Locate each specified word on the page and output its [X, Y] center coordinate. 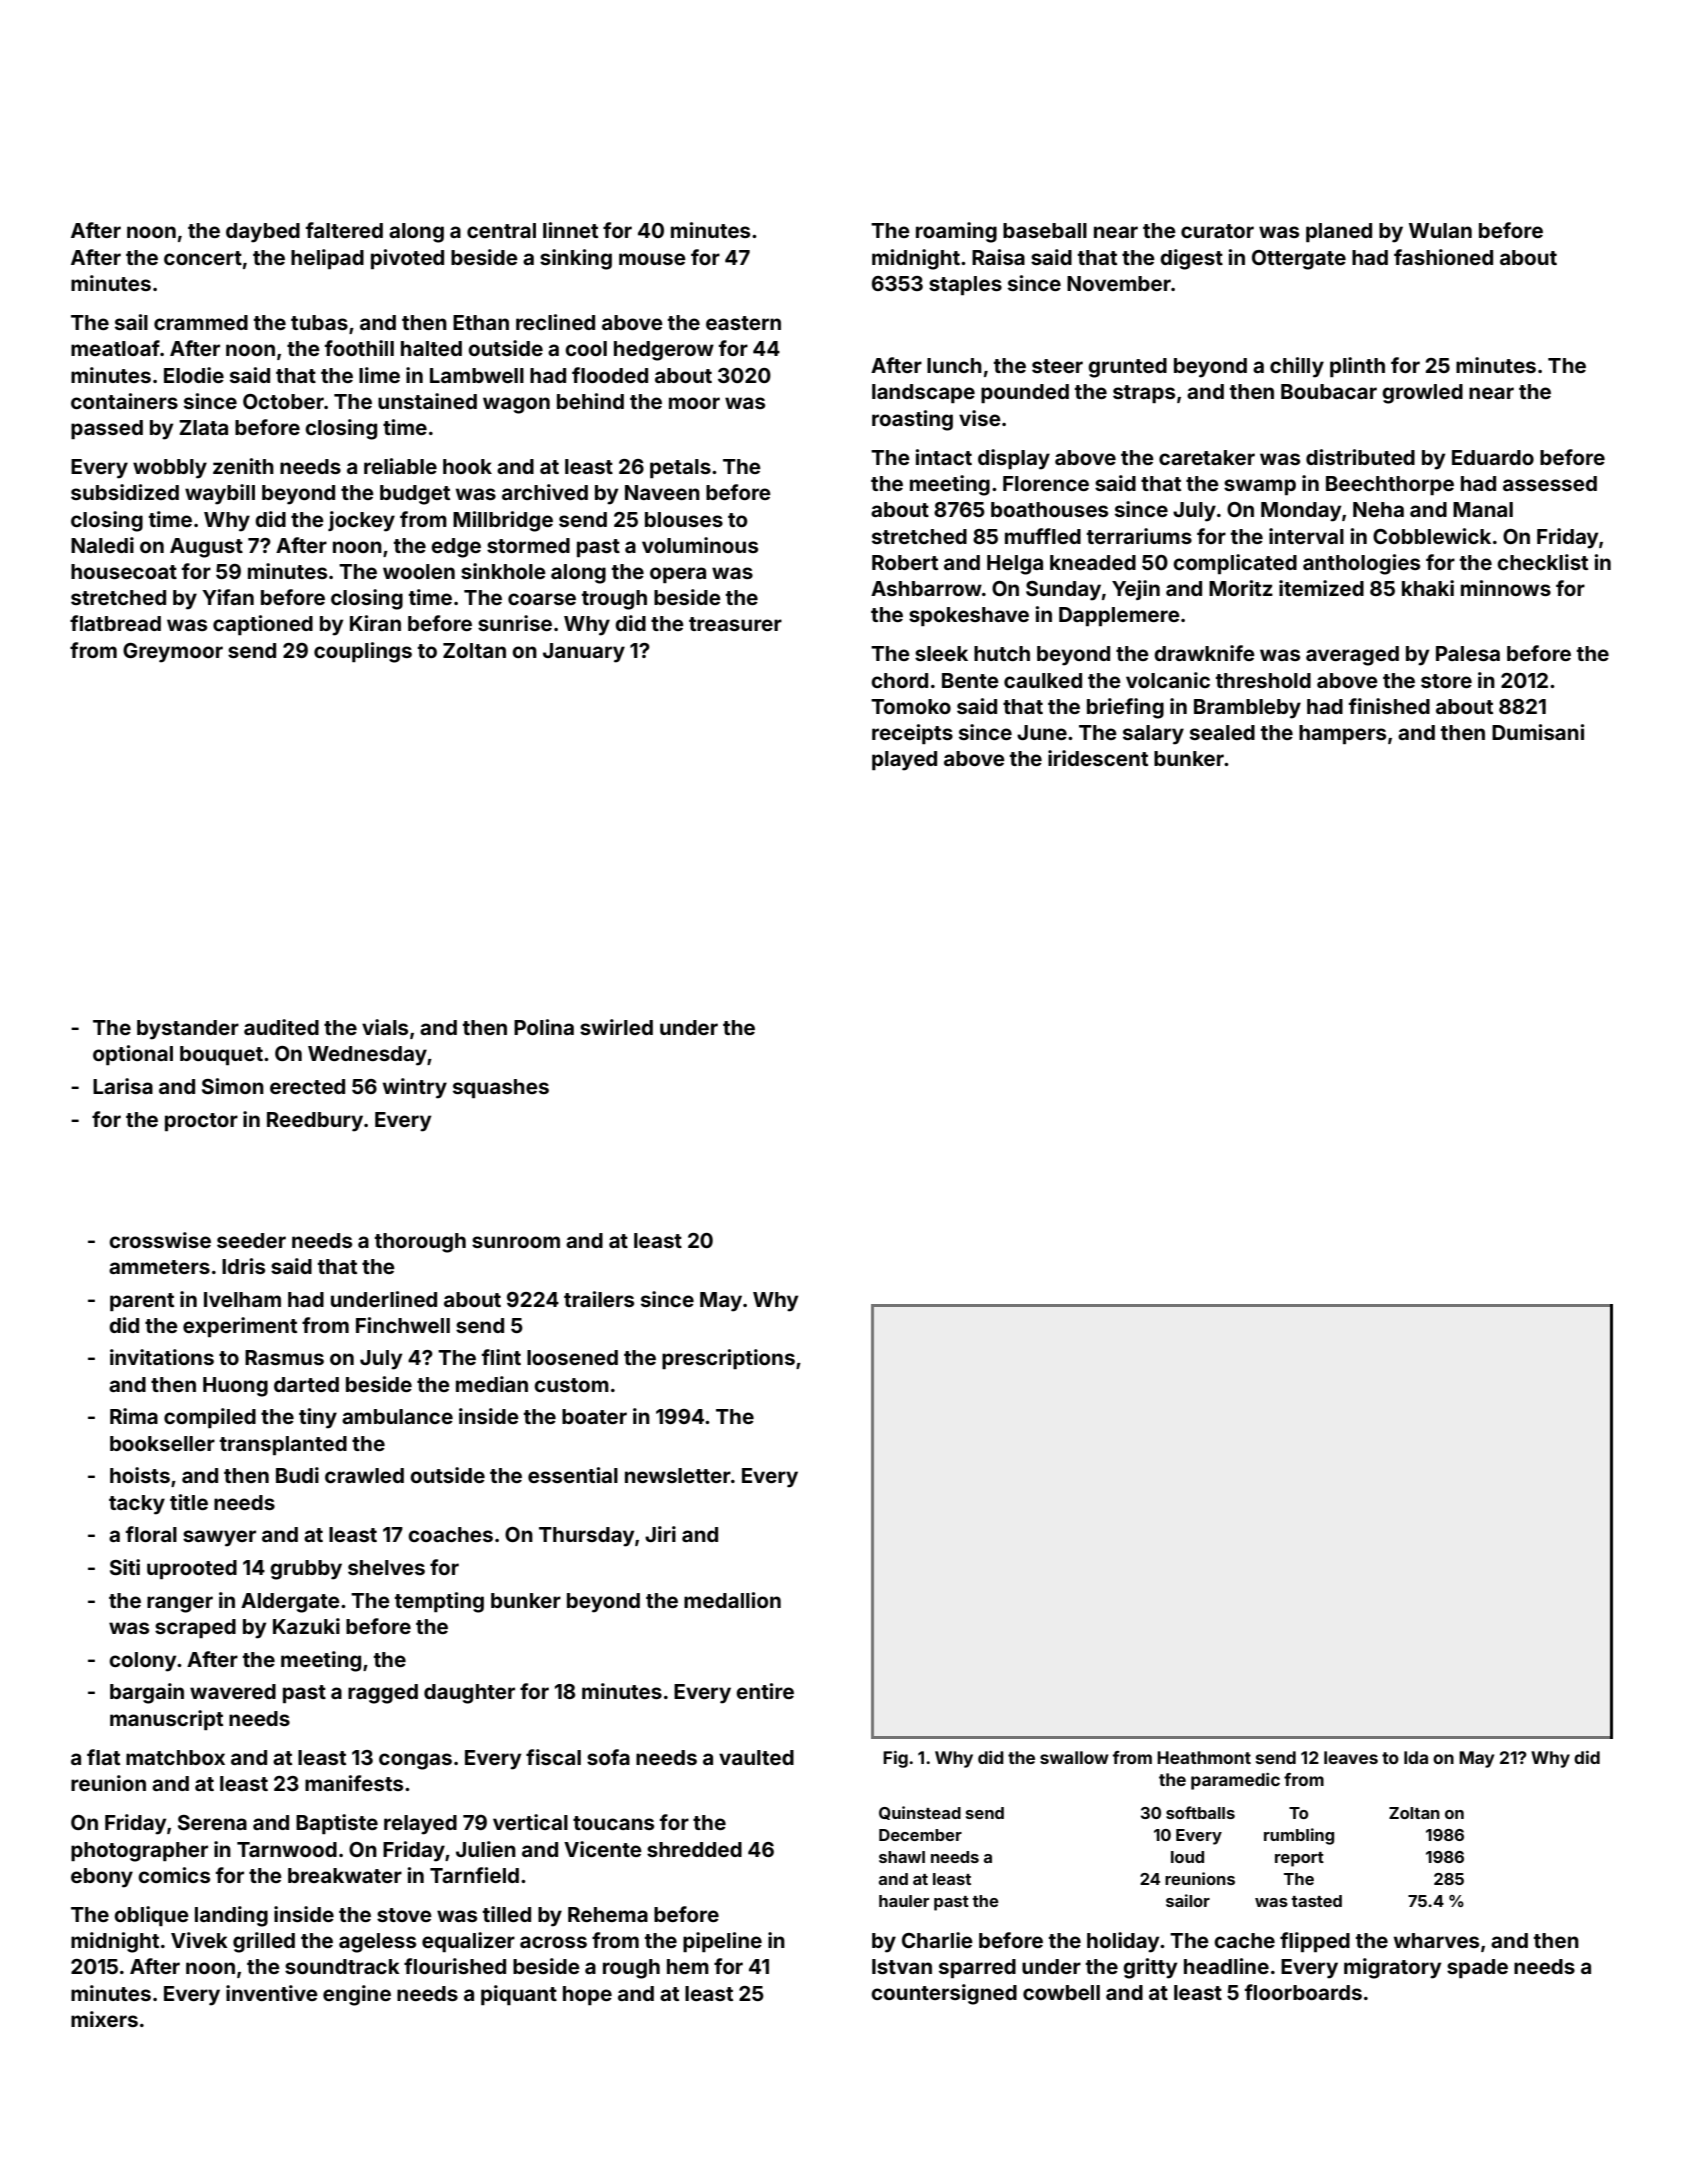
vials [385, 1027]
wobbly [170, 469]
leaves [1351, 1757]
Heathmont [1204, 1757]
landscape [923, 393]
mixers [104, 2019]
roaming [956, 232]
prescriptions [728, 1359]
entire [765, 1691]
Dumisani [1538, 732]
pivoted [407, 259]
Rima [134, 1416]
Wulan [1440, 230]
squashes [501, 1088]
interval [1306, 536]
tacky [137, 1505]
